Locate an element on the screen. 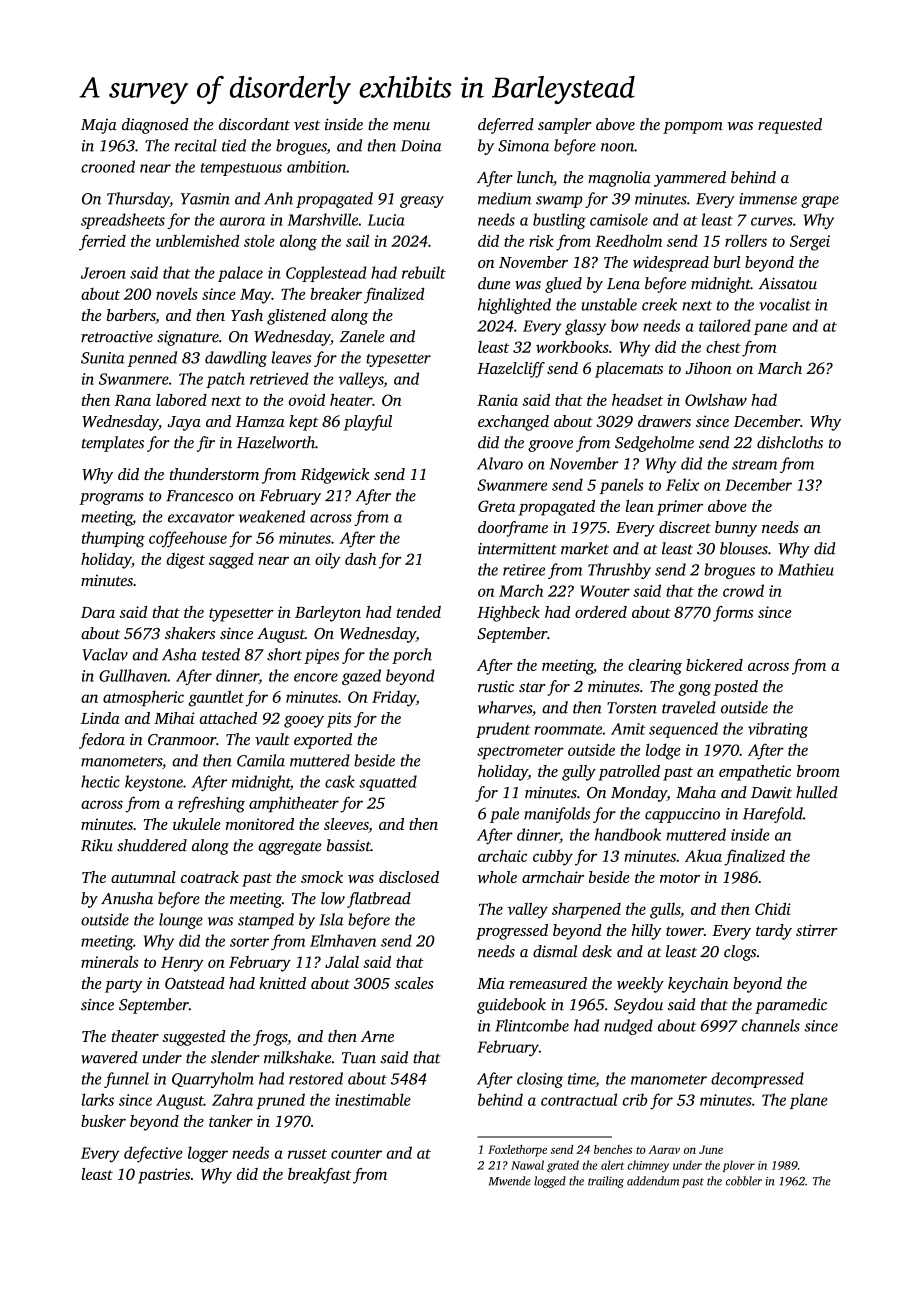  closing is located at coordinates (540, 1080).
